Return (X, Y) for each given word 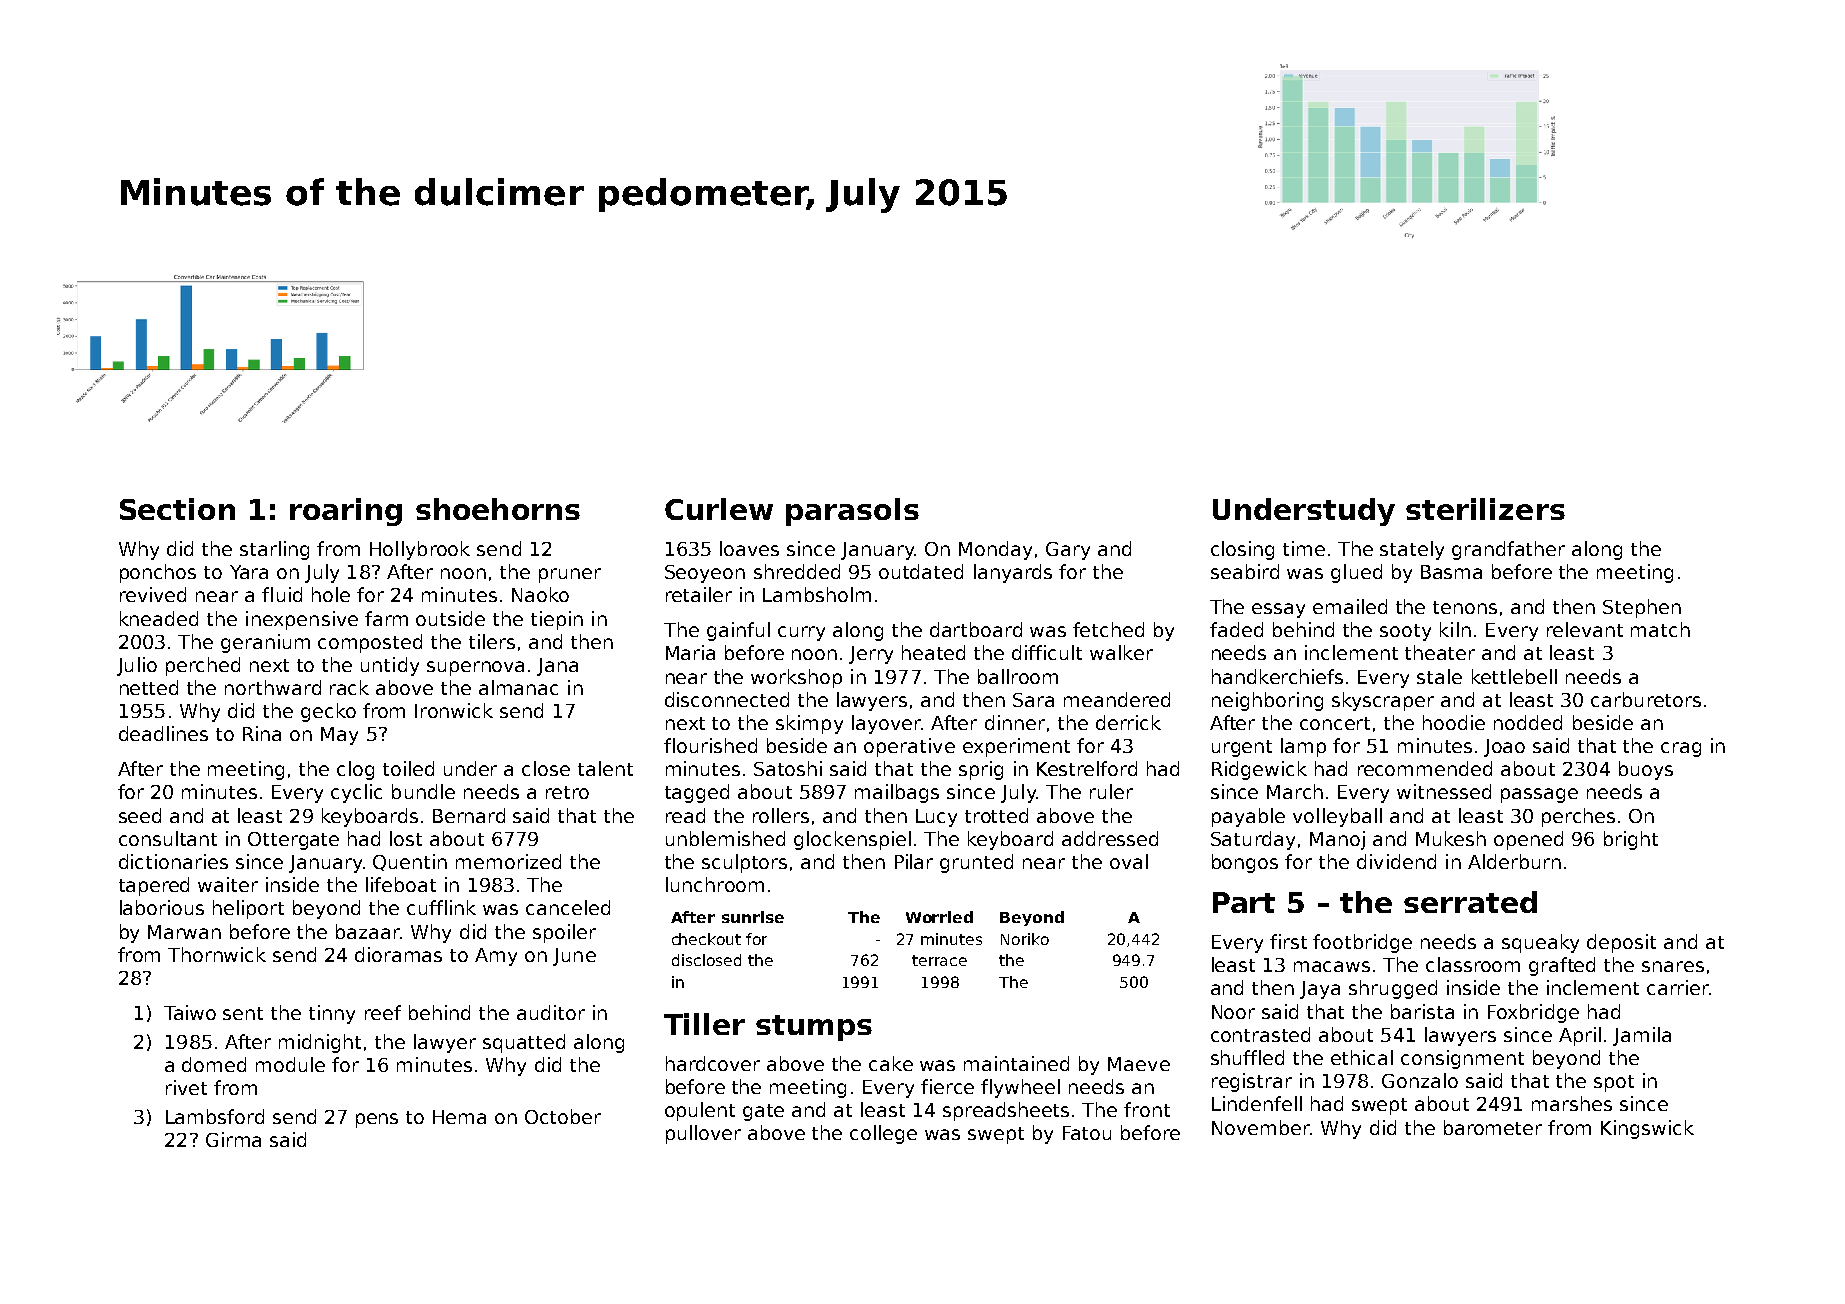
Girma (233, 1139)
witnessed (1444, 791)
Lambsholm (817, 594)
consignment (1462, 1059)
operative (909, 747)
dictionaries (173, 861)
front (1147, 1109)
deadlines (163, 733)
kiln (1455, 629)
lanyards (1013, 573)
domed (214, 1064)
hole (331, 594)
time (1304, 548)
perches (1578, 817)
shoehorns (498, 509)
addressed (1110, 838)
